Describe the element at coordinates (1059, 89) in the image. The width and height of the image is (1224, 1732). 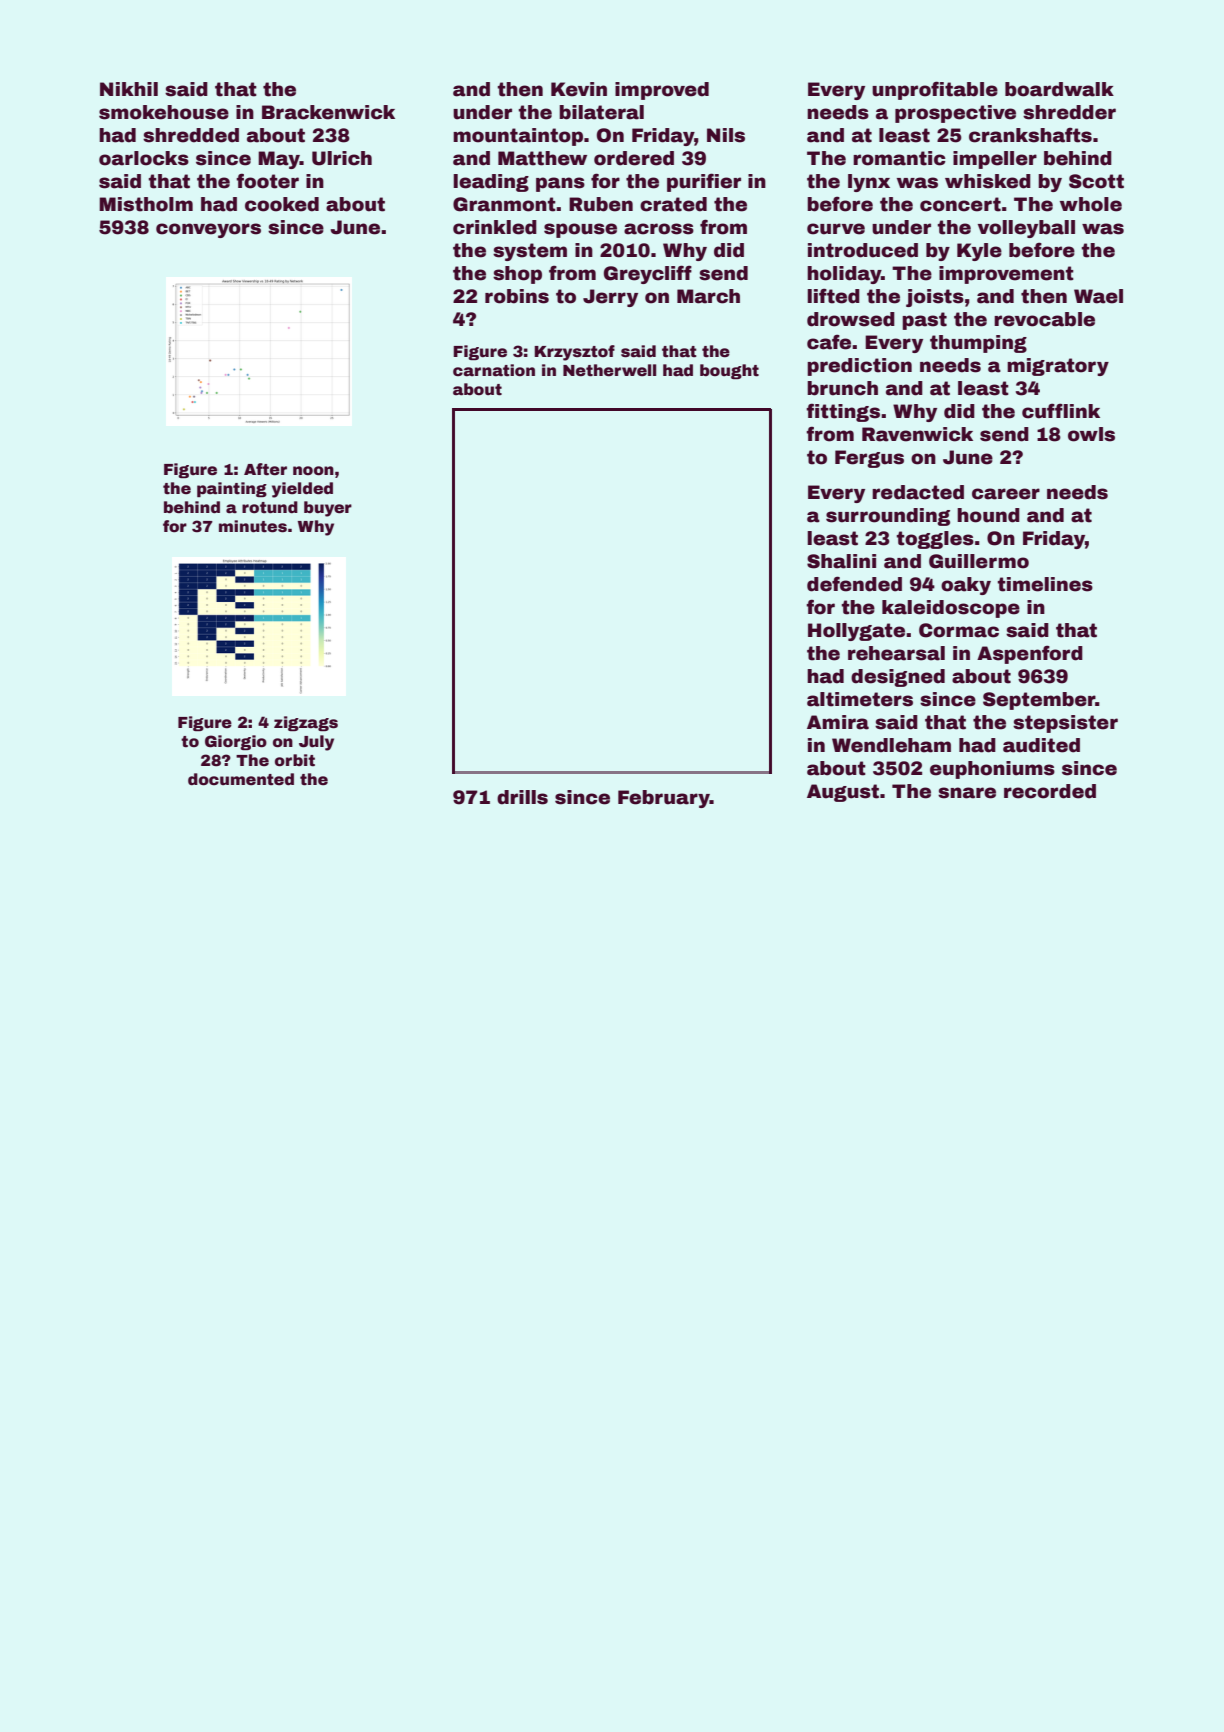
I see `boardwalk` at that location.
